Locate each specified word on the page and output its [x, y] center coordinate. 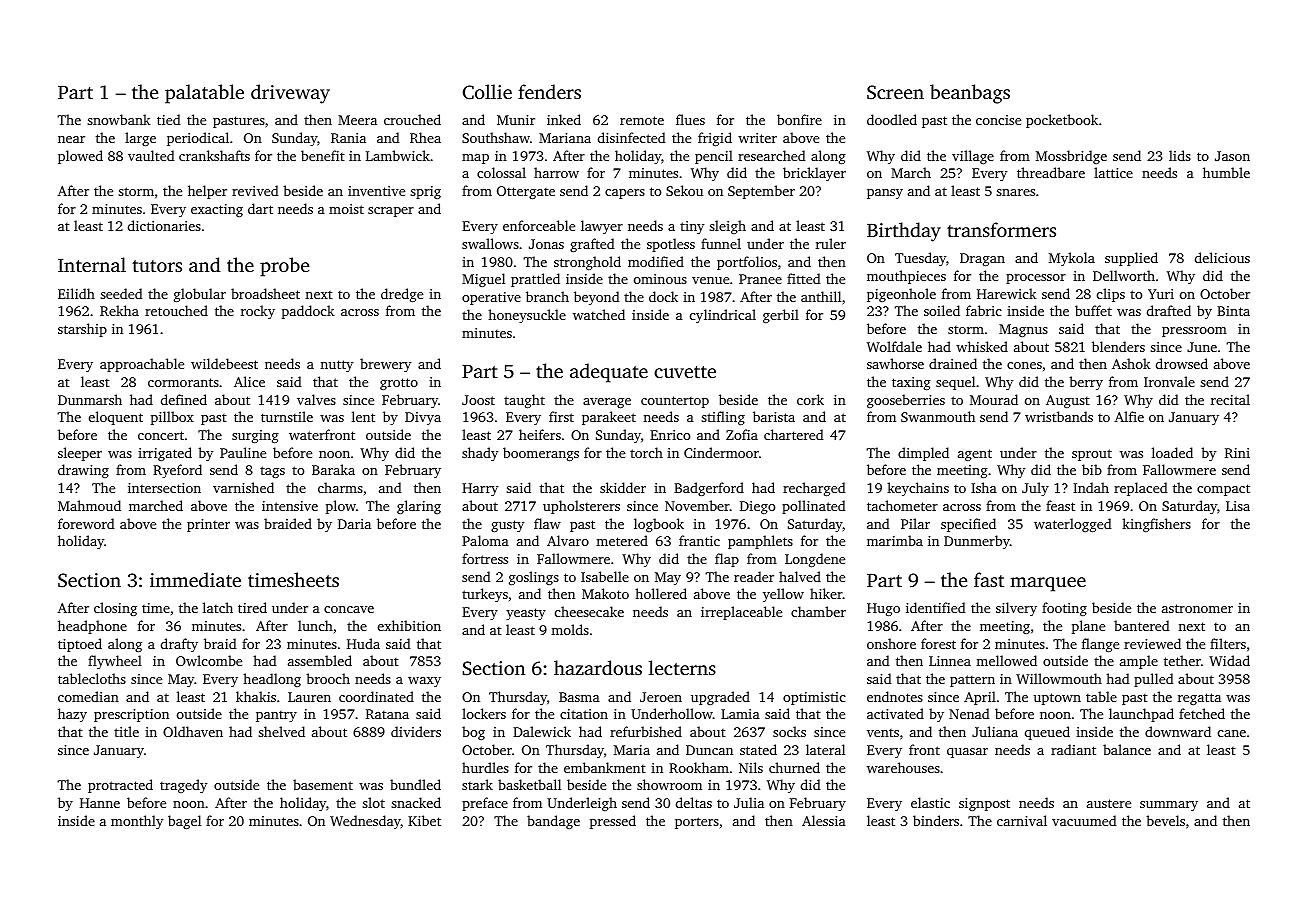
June [1202, 347]
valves [316, 399]
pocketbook [1062, 121]
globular [200, 295]
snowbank [119, 119]
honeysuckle [527, 316]
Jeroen [661, 697]
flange [1100, 645]
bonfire [799, 119]
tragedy [183, 786]
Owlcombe [209, 660]
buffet [1093, 310]
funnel [721, 243]
